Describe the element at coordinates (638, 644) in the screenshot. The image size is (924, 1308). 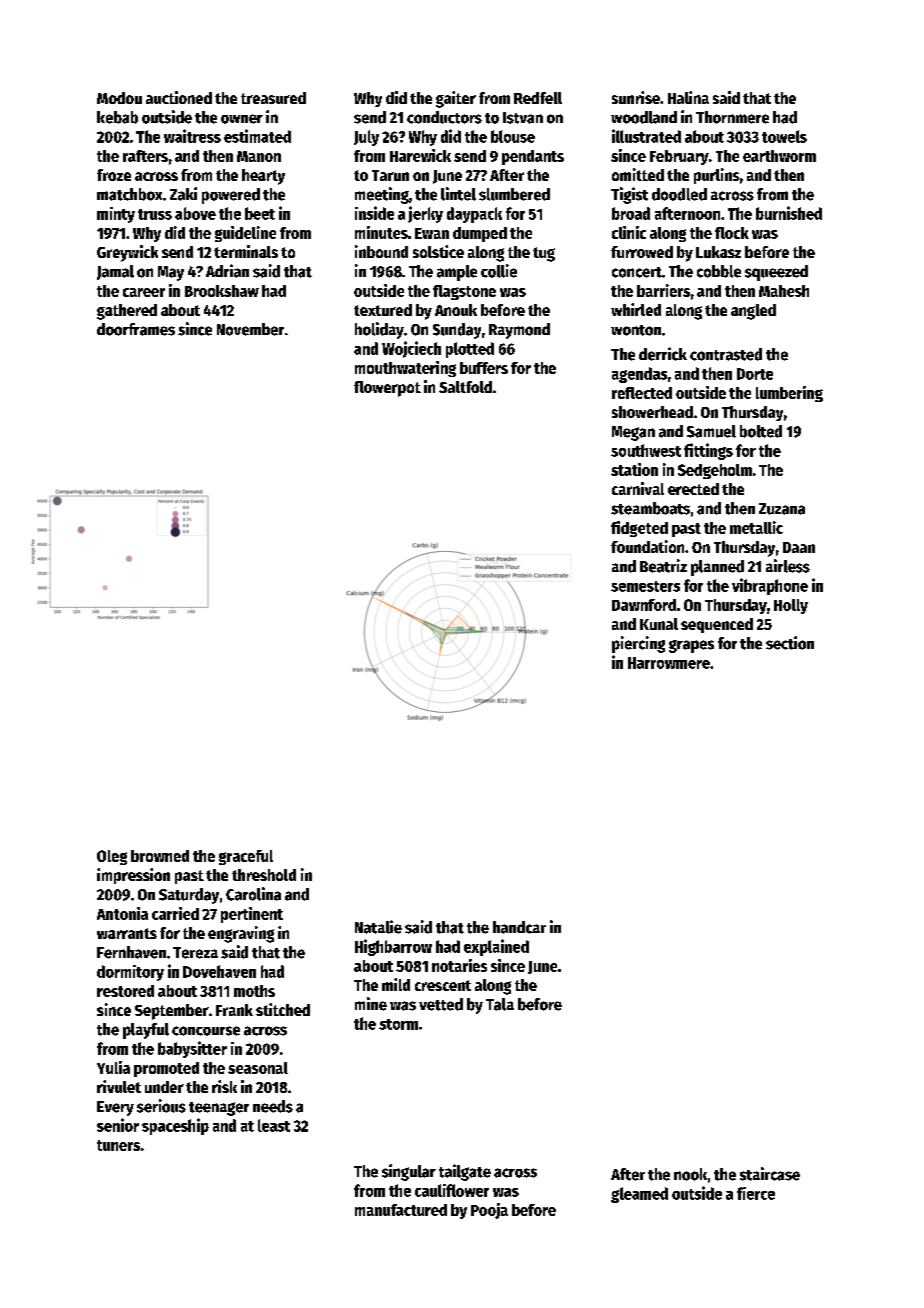
I see `piercing` at that location.
